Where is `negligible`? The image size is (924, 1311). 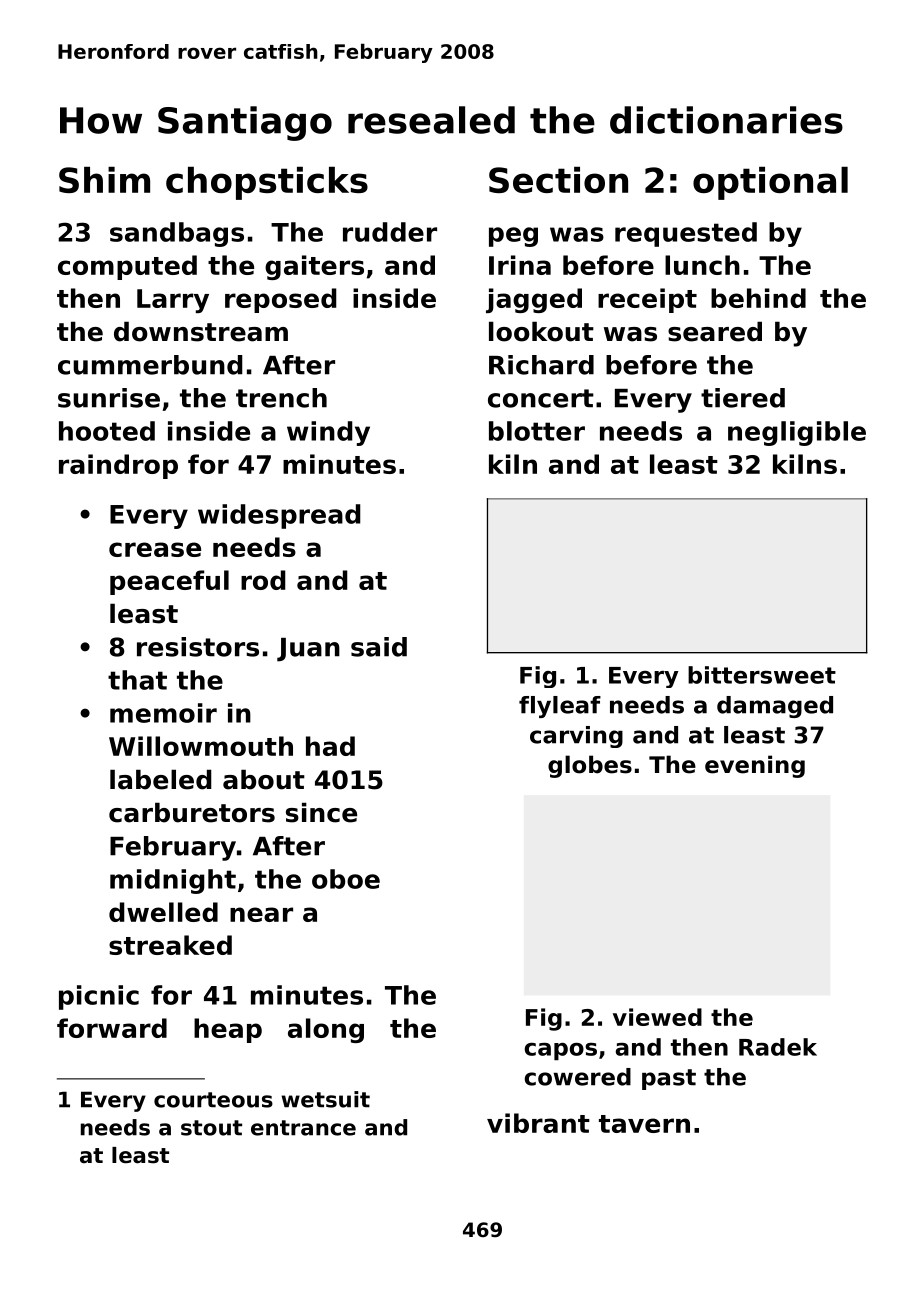
negligible is located at coordinates (797, 433).
